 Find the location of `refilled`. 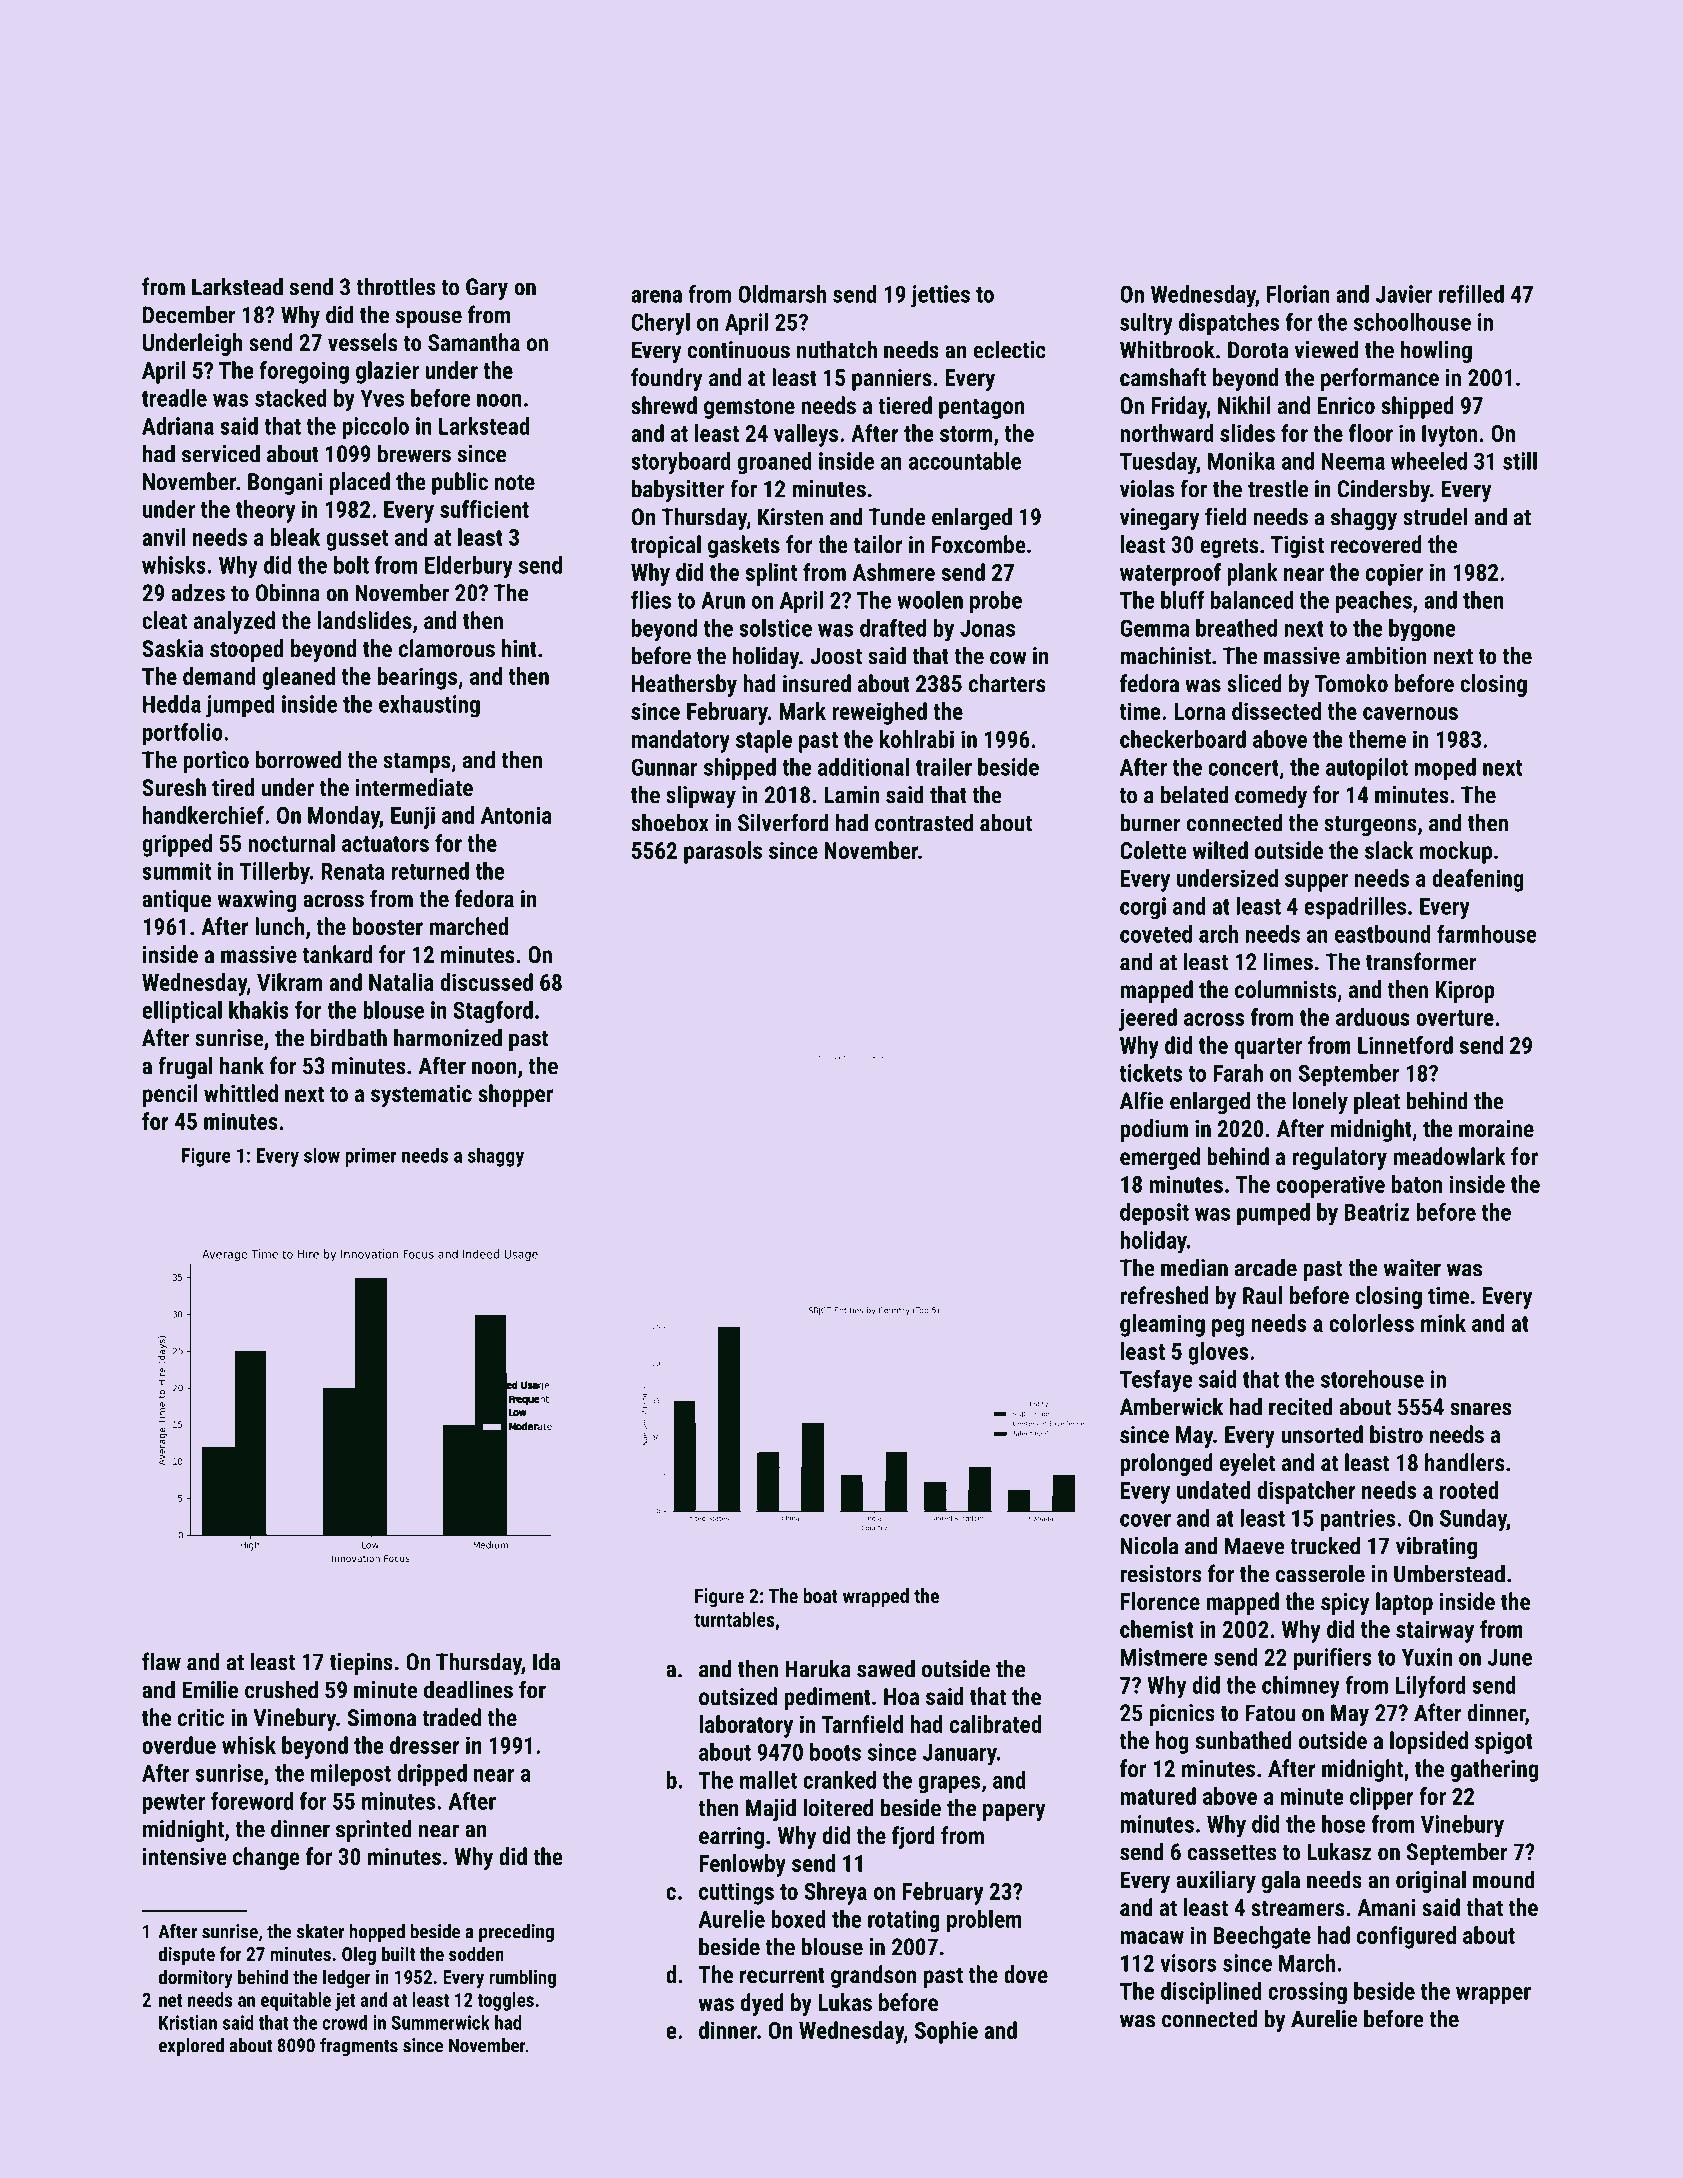

refilled is located at coordinates (1471, 293).
